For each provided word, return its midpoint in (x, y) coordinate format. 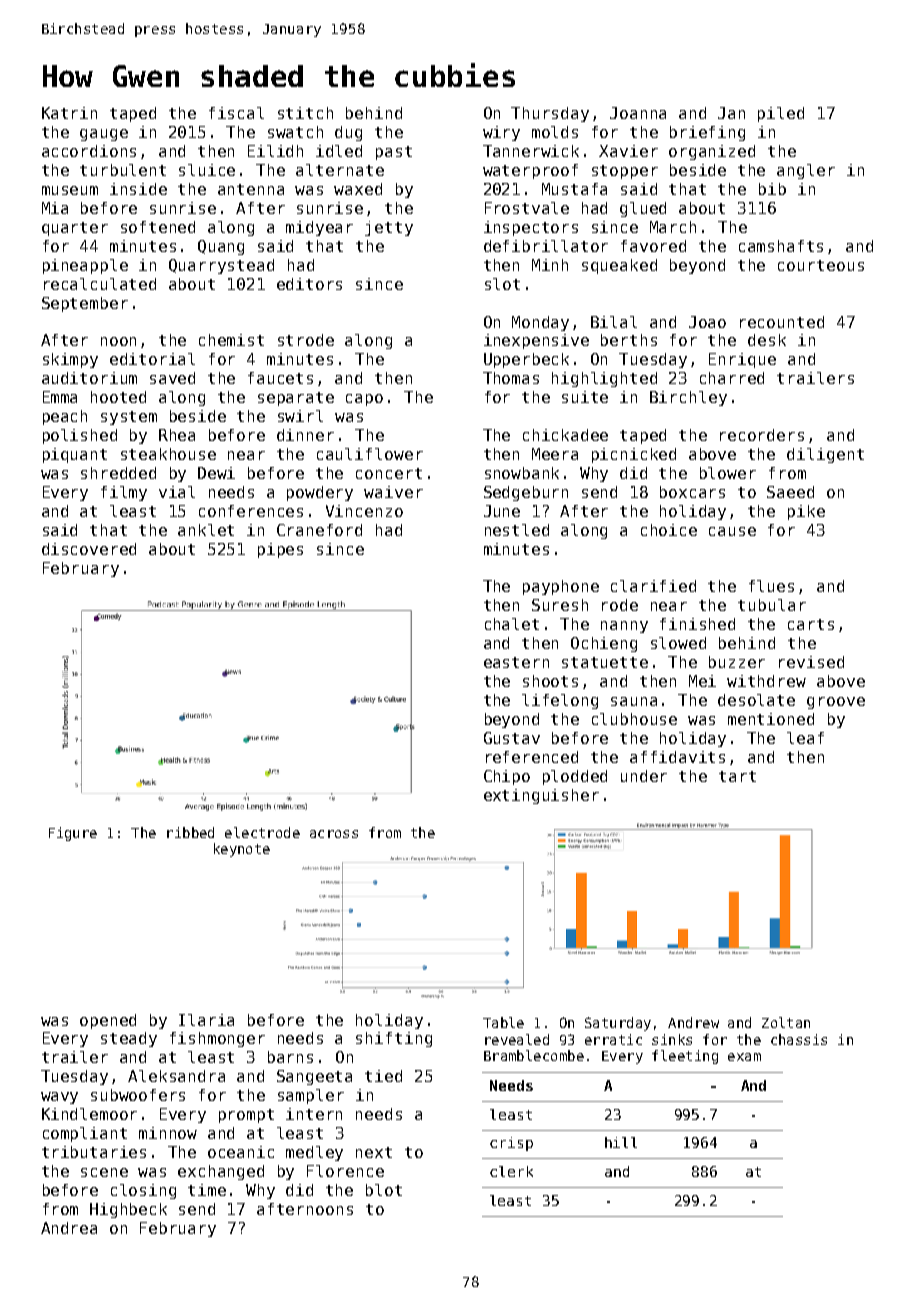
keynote (242, 850)
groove (836, 703)
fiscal (236, 113)
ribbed (190, 832)
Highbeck (128, 1210)
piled (781, 114)
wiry (501, 133)
